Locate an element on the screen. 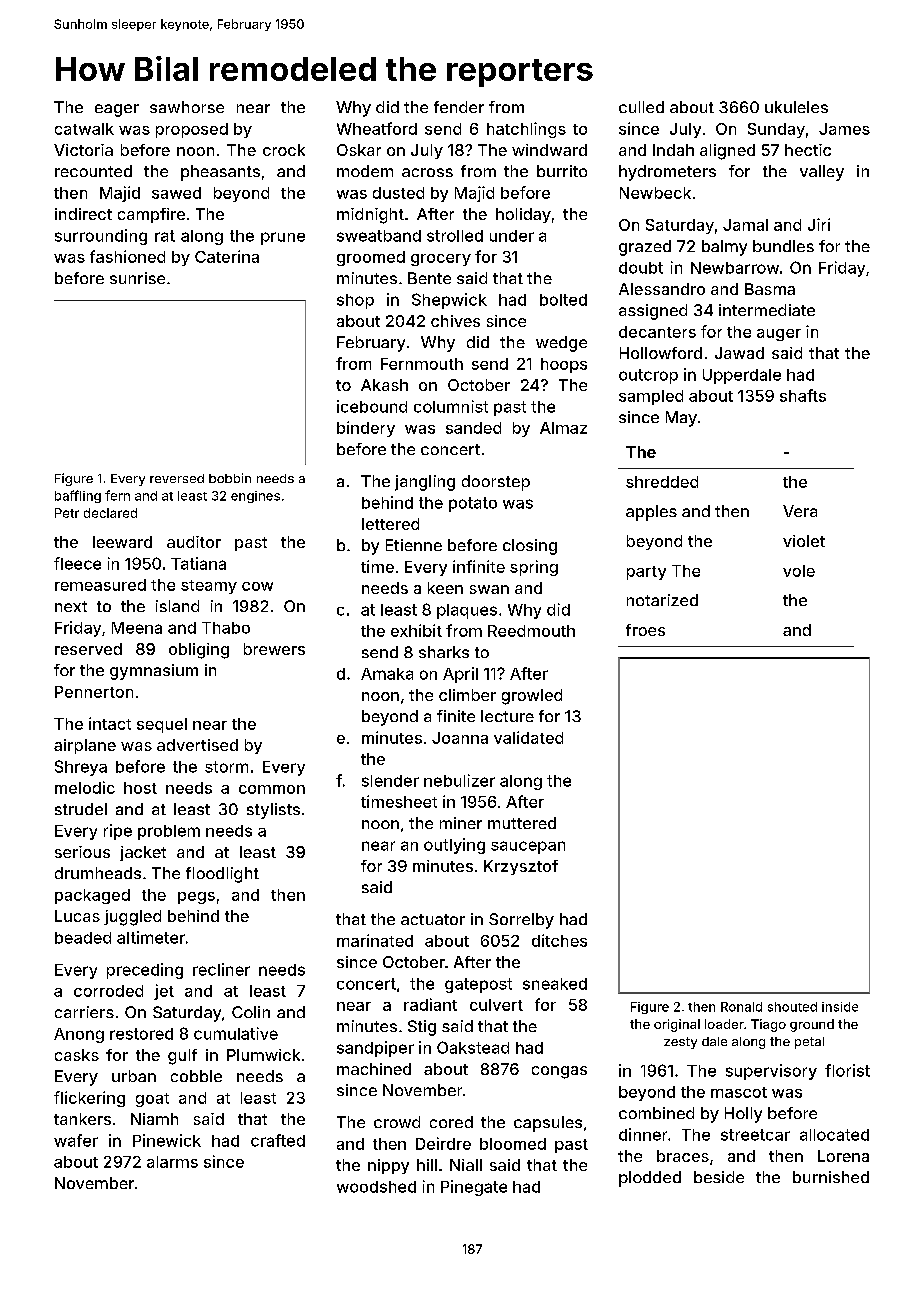 This screenshot has width=924, height=1308. jangling is located at coordinates (425, 483).
